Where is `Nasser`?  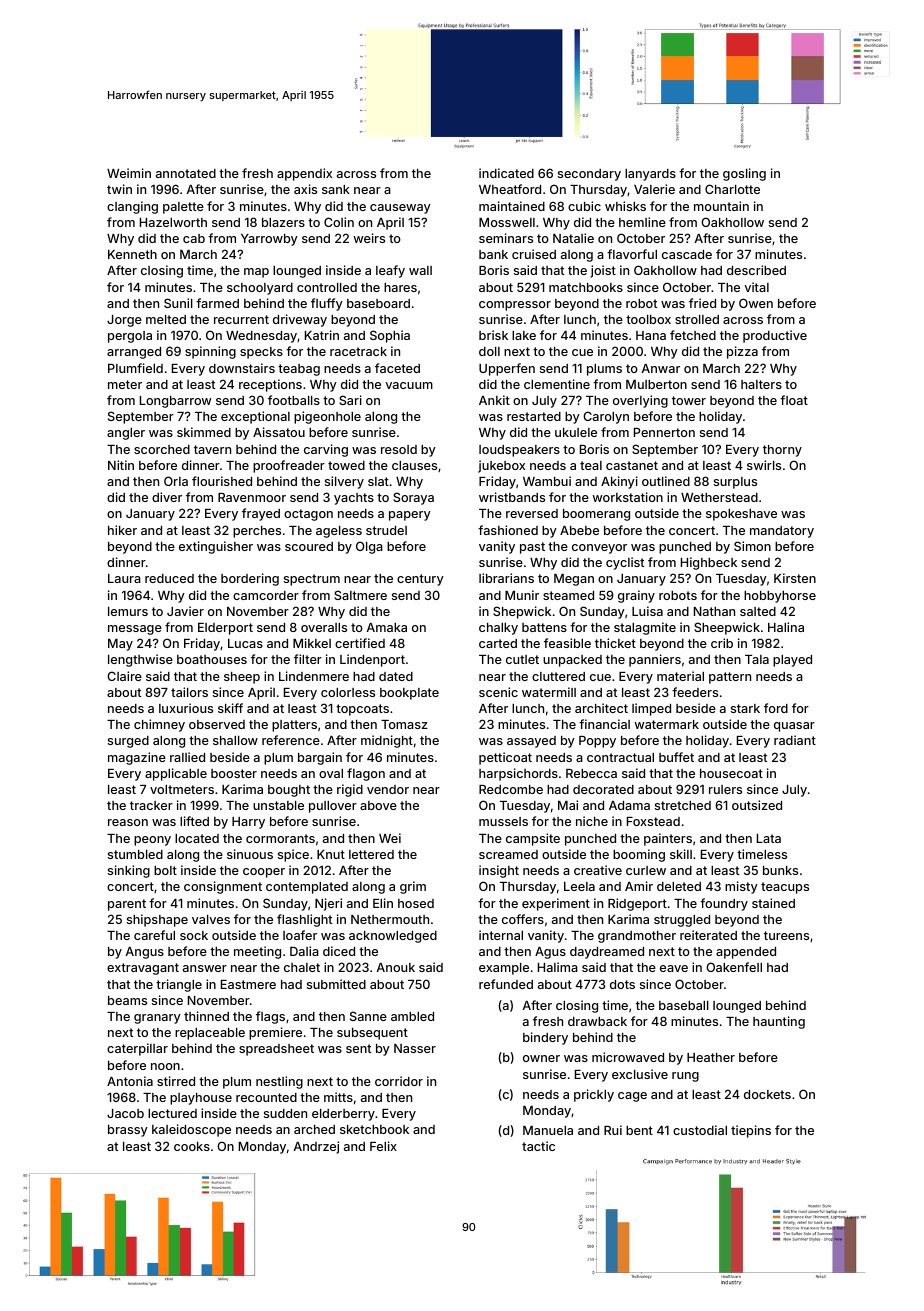
Nasser is located at coordinates (415, 1048).
